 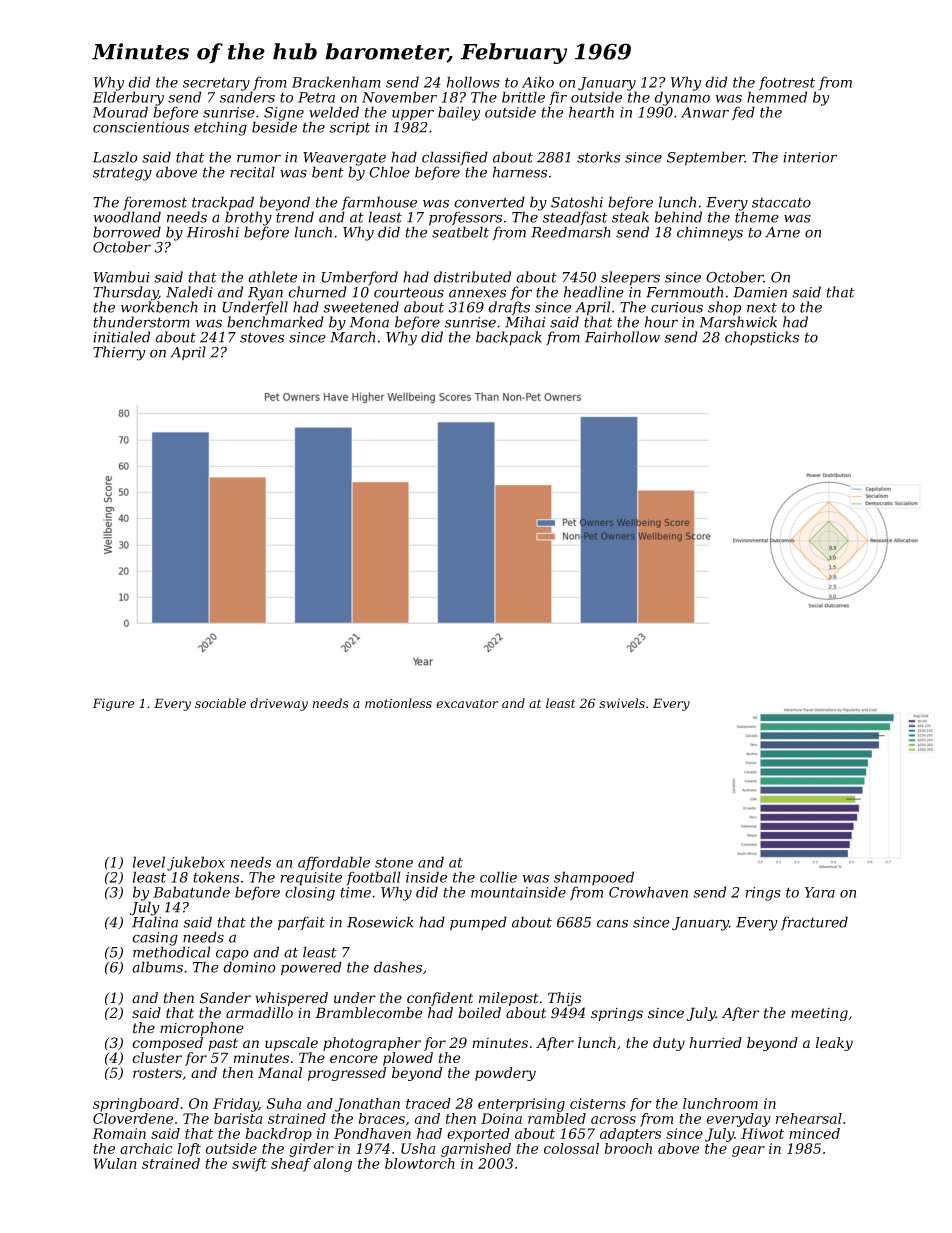 I want to click on interior, so click(x=810, y=157).
